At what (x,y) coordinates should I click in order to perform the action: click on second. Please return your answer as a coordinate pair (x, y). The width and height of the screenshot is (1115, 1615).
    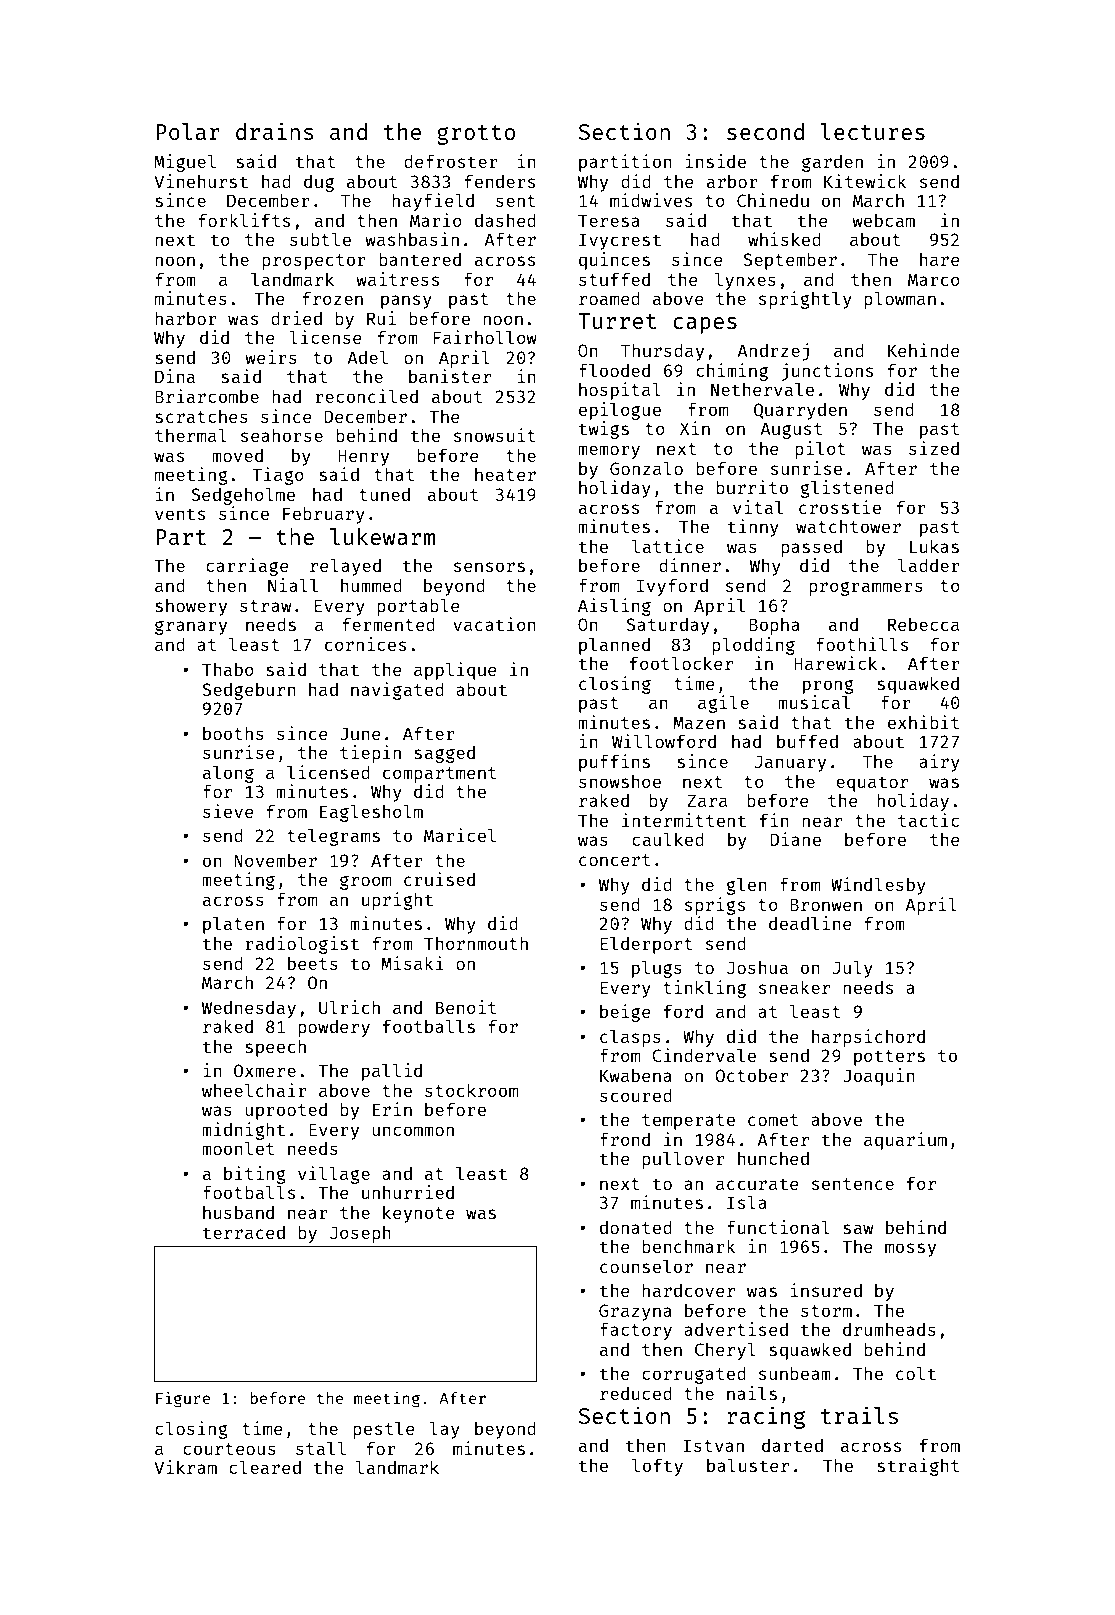
    Looking at the image, I should click on (765, 131).
